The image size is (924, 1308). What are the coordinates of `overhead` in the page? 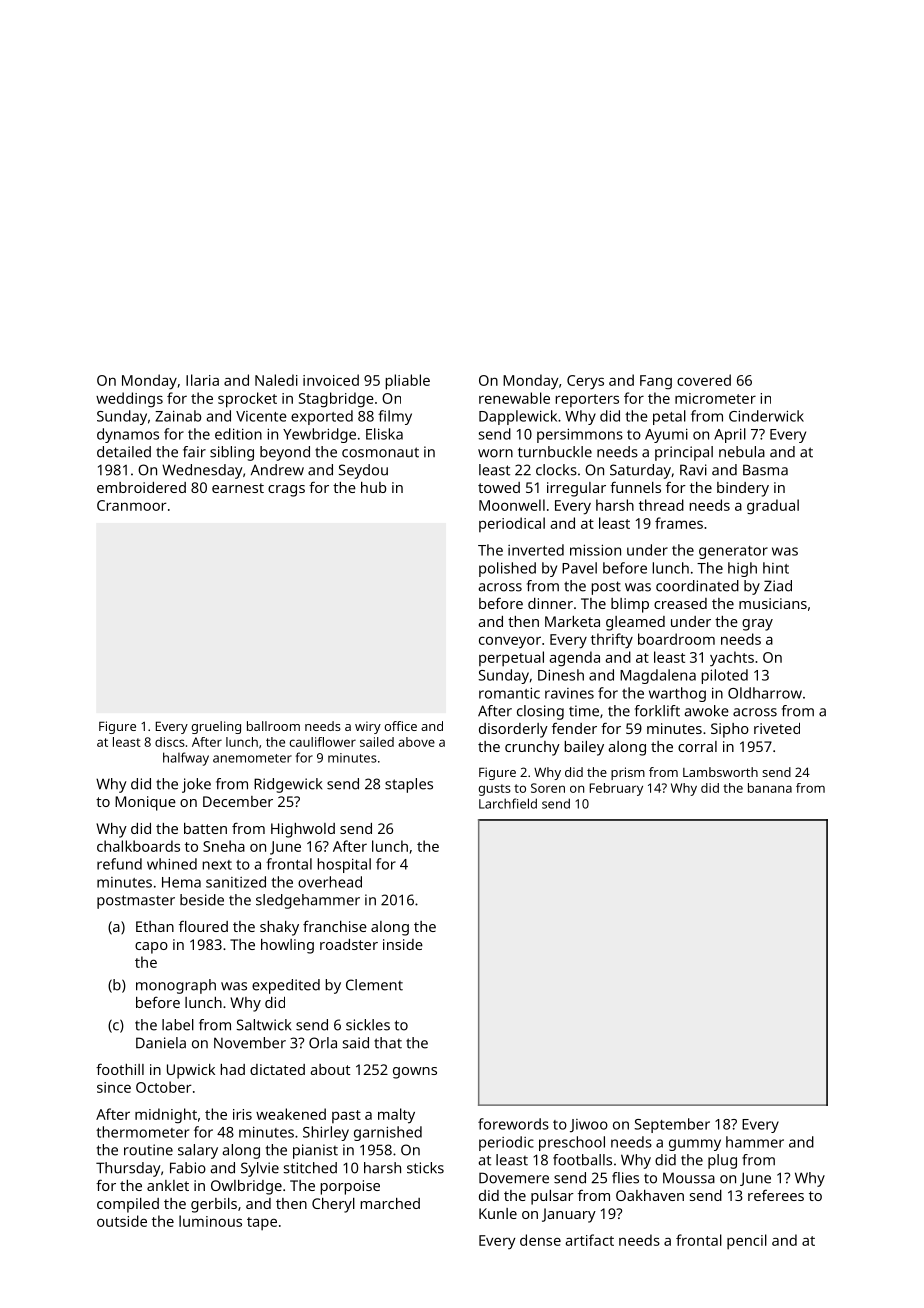 It's located at (330, 882).
